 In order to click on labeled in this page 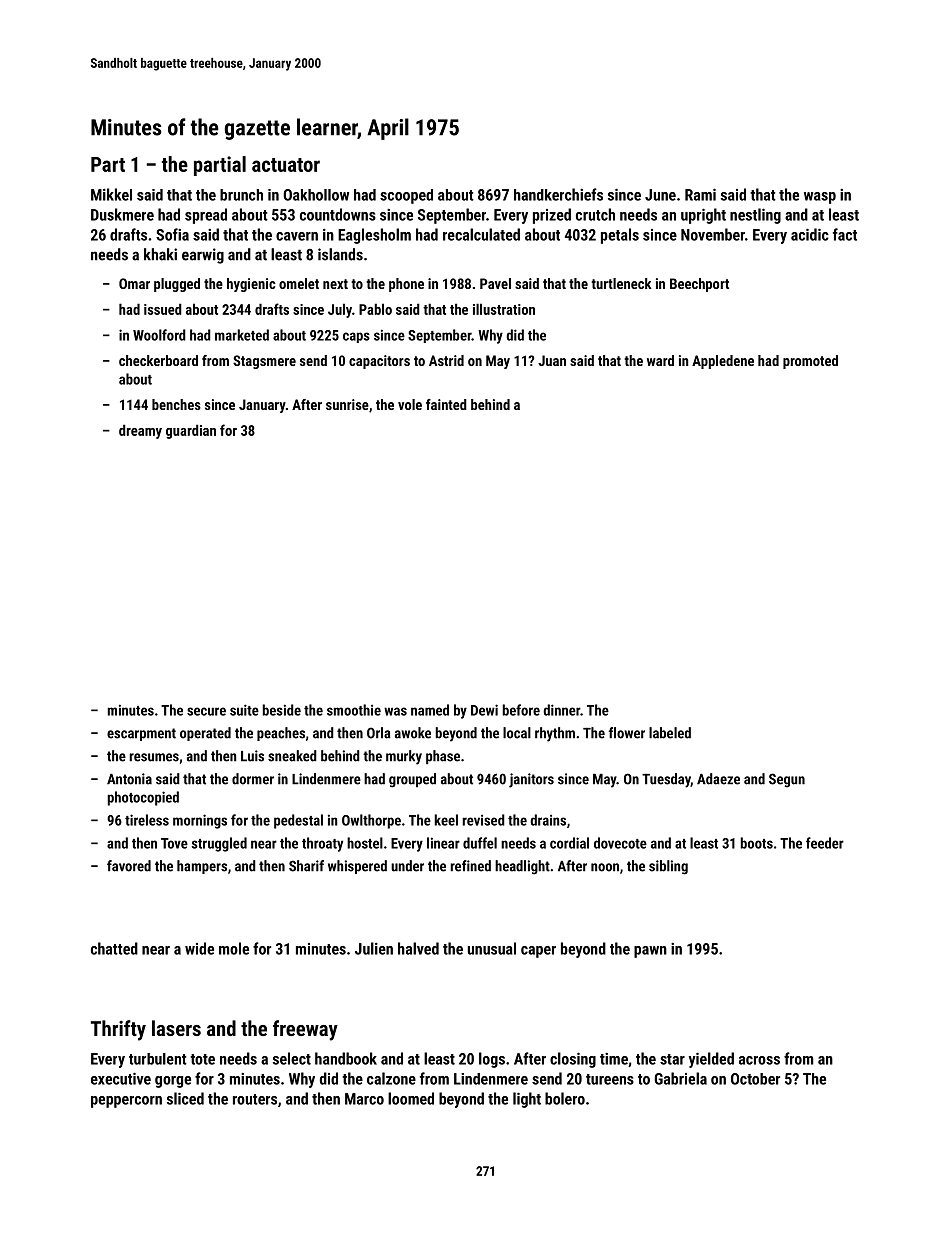, I will do `click(670, 733)`.
